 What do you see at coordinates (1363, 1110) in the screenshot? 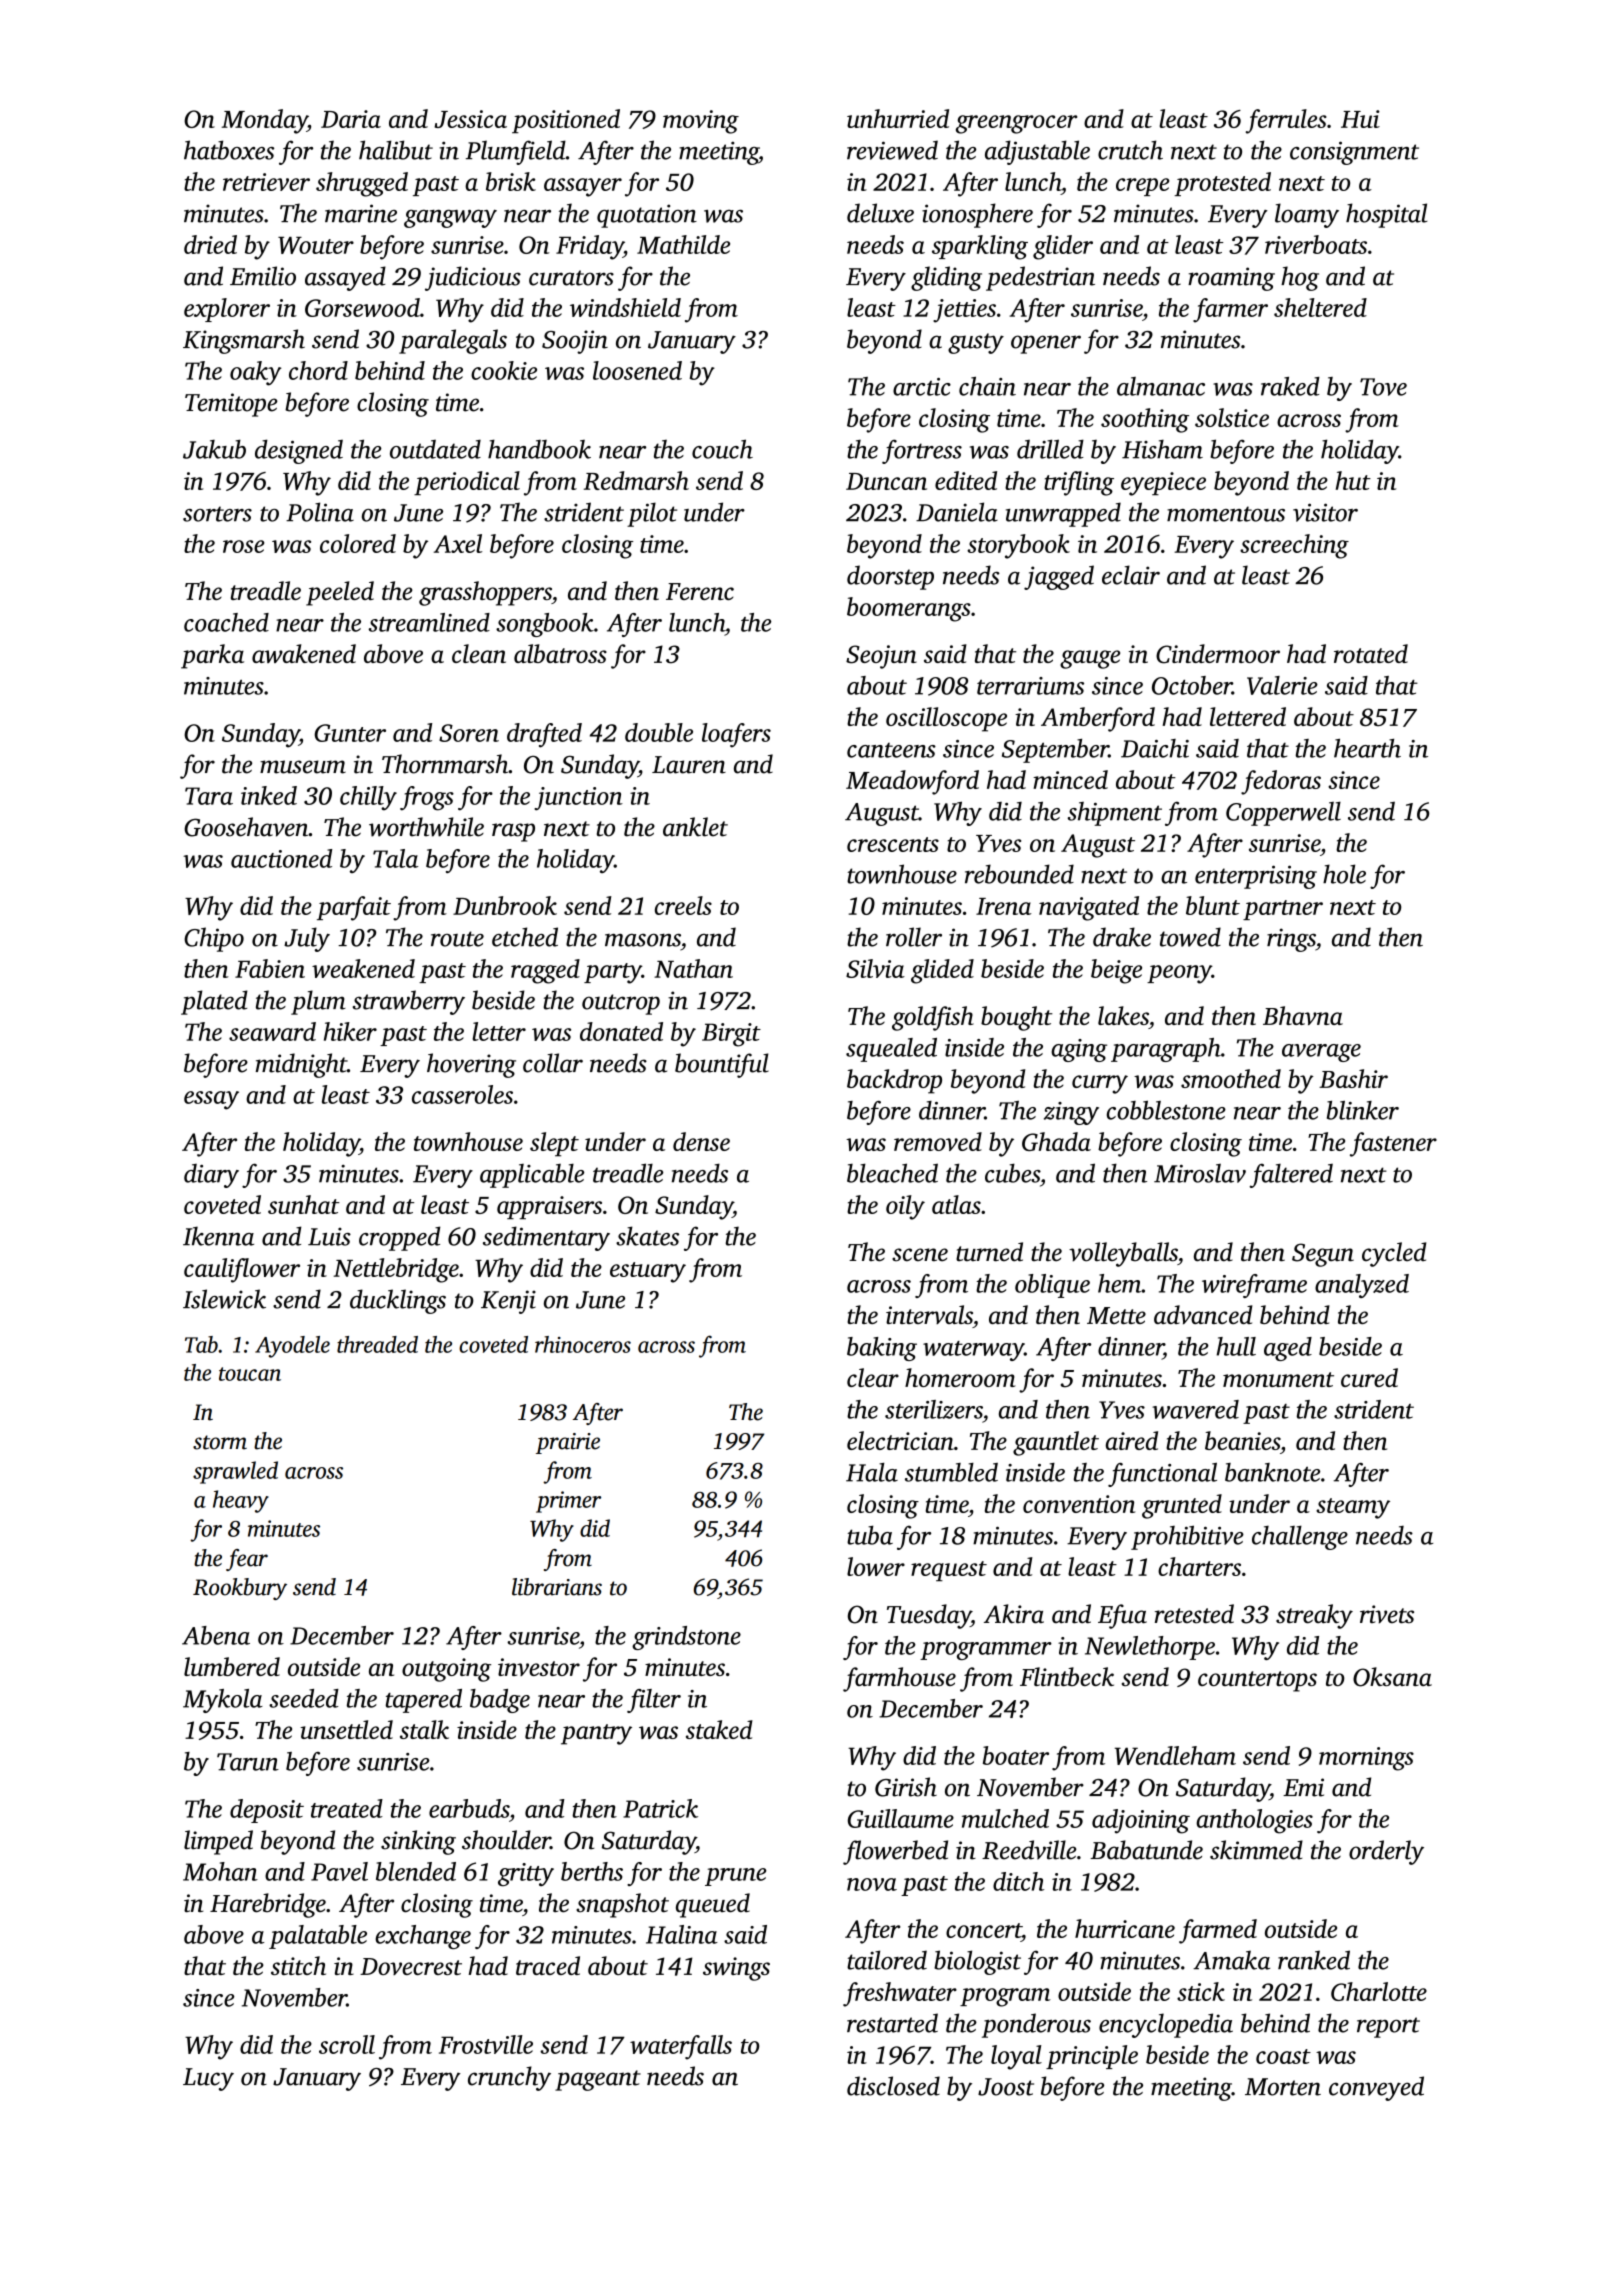
I see `blinker` at bounding box center [1363, 1110].
